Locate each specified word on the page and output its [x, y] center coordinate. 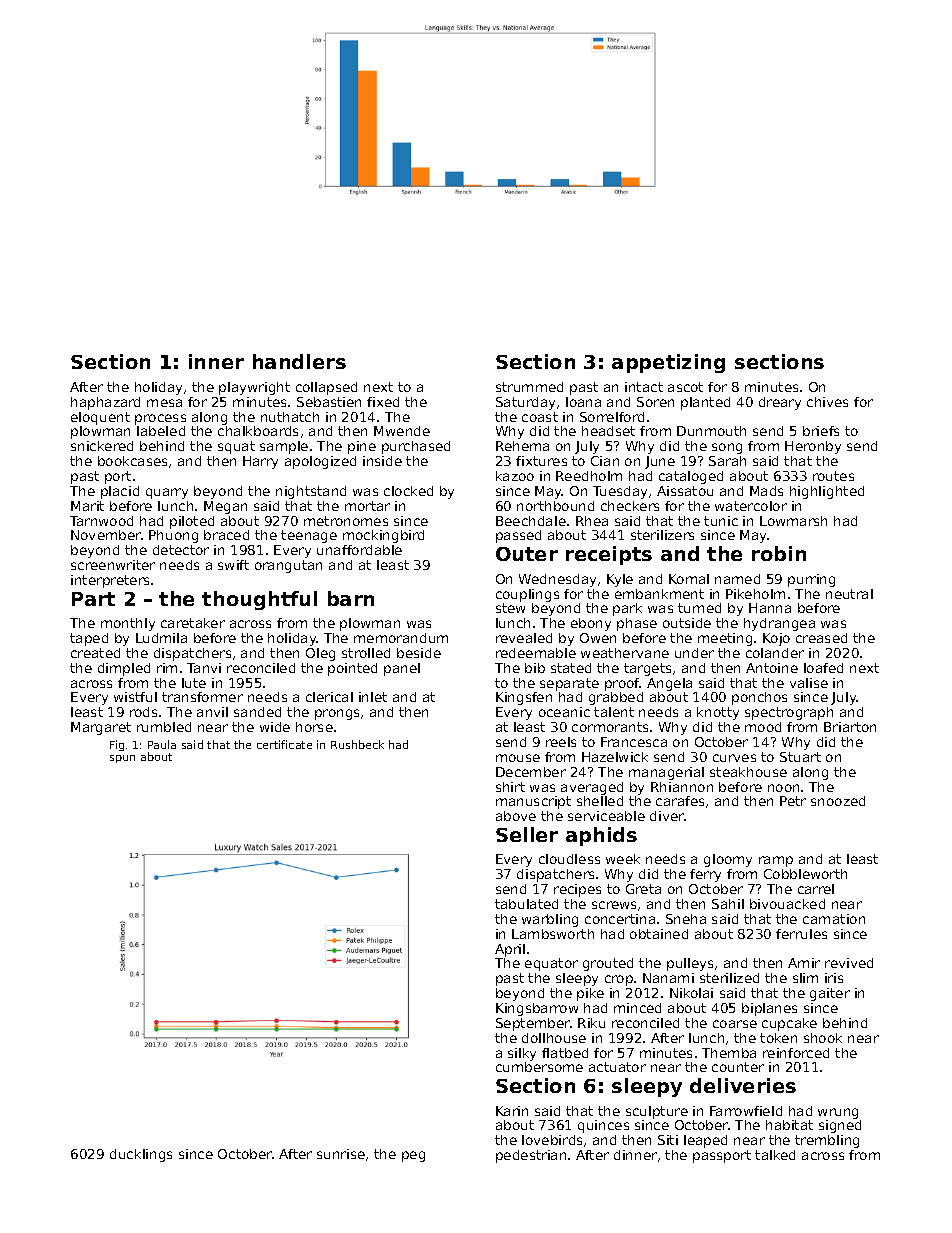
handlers [299, 361]
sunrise [341, 1154]
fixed [383, 402]
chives [827, 402]
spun [122, 759]
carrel [816, 889]
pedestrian [531, 1156]
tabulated [526, 904]
